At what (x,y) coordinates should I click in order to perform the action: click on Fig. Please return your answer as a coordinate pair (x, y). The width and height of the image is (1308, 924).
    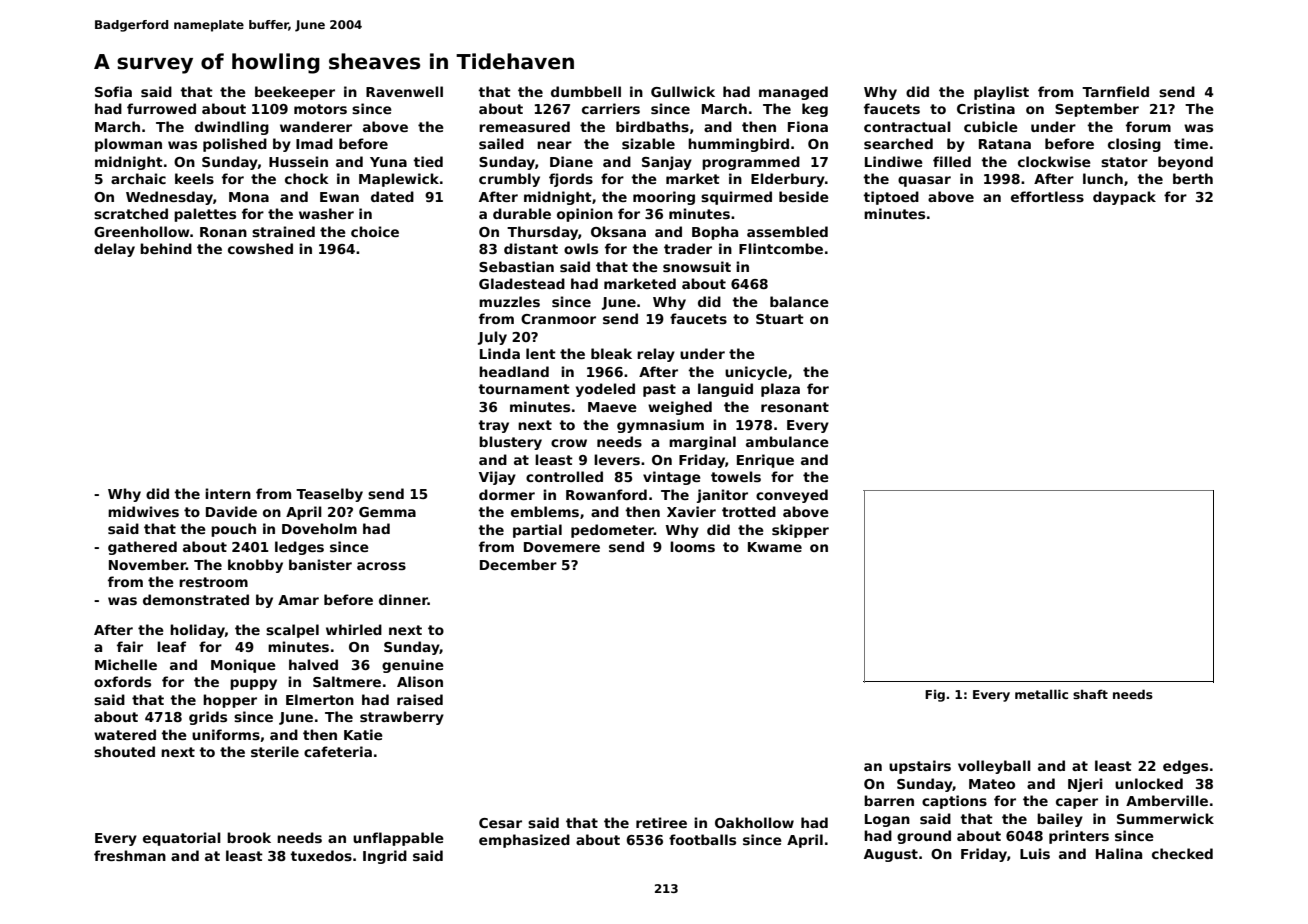
    Looking at the image, I should click on (935, 695).
